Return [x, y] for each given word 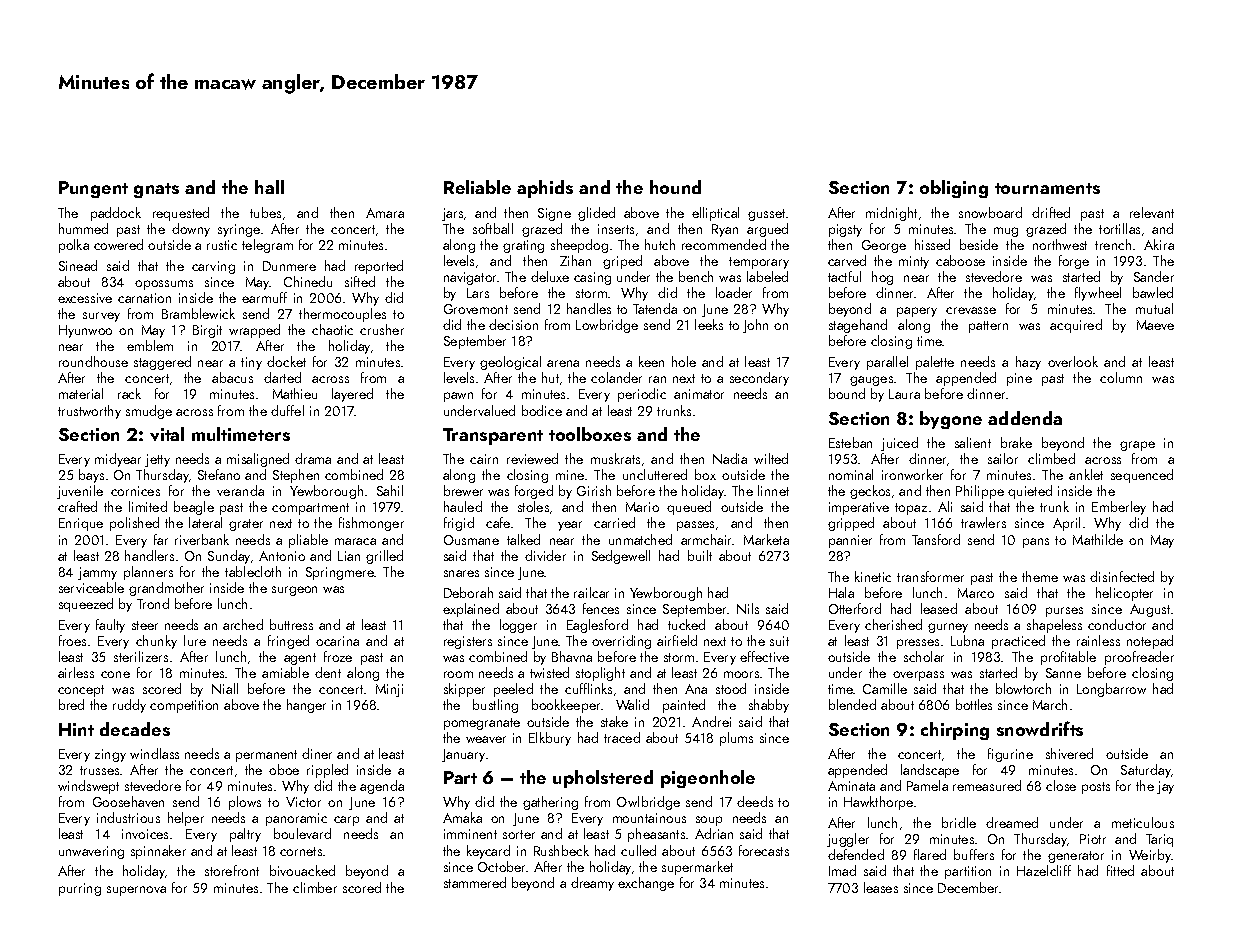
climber [315, 887]
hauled [463, 506]
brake [1016, 442]
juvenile [80, 492]
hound [675, 187]
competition [184, 706]
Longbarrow [1111, 690]
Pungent [93, 189]
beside [979, 244]
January [463, 755]
